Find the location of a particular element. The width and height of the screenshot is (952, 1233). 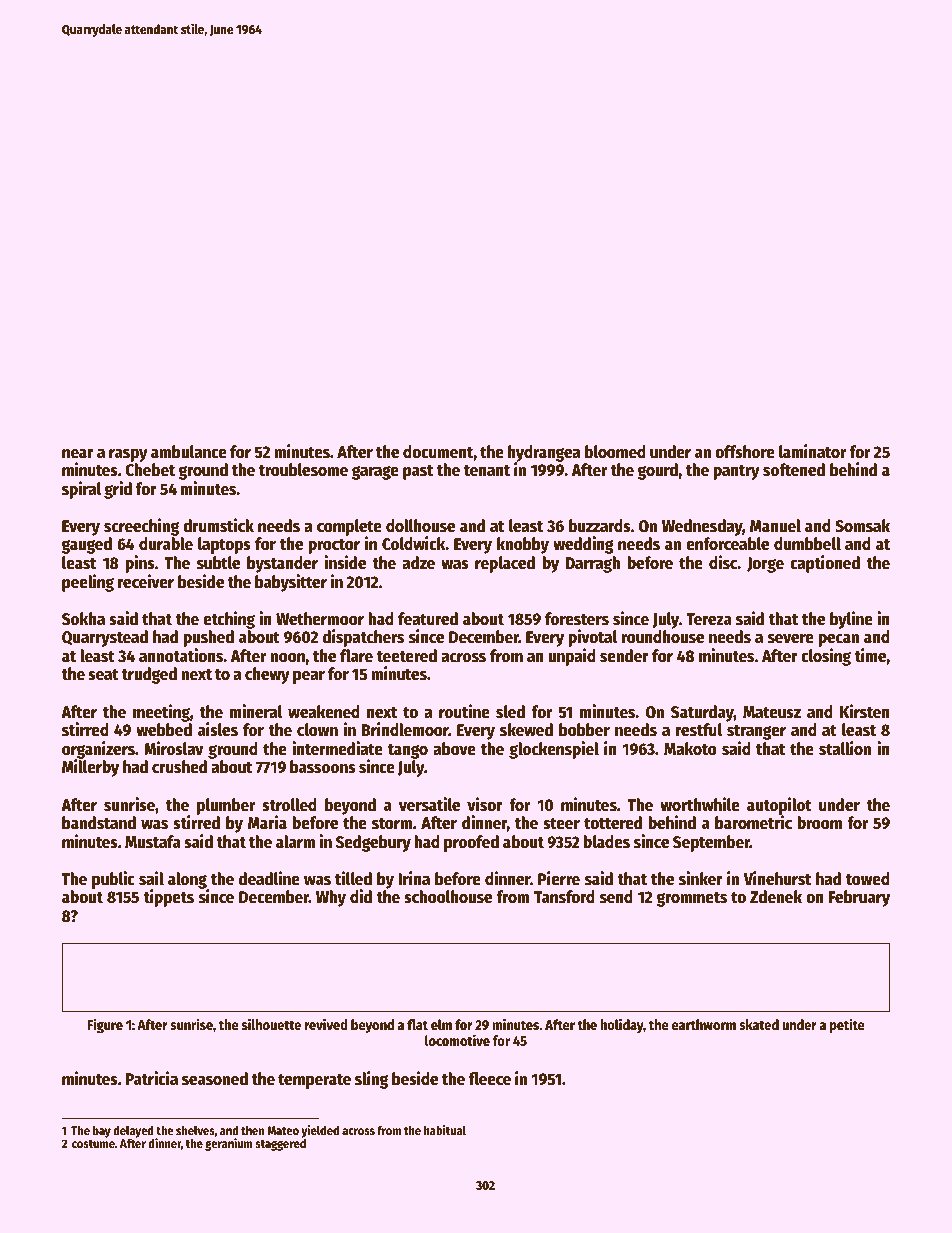

seat is located at coordinates (103, 675).
